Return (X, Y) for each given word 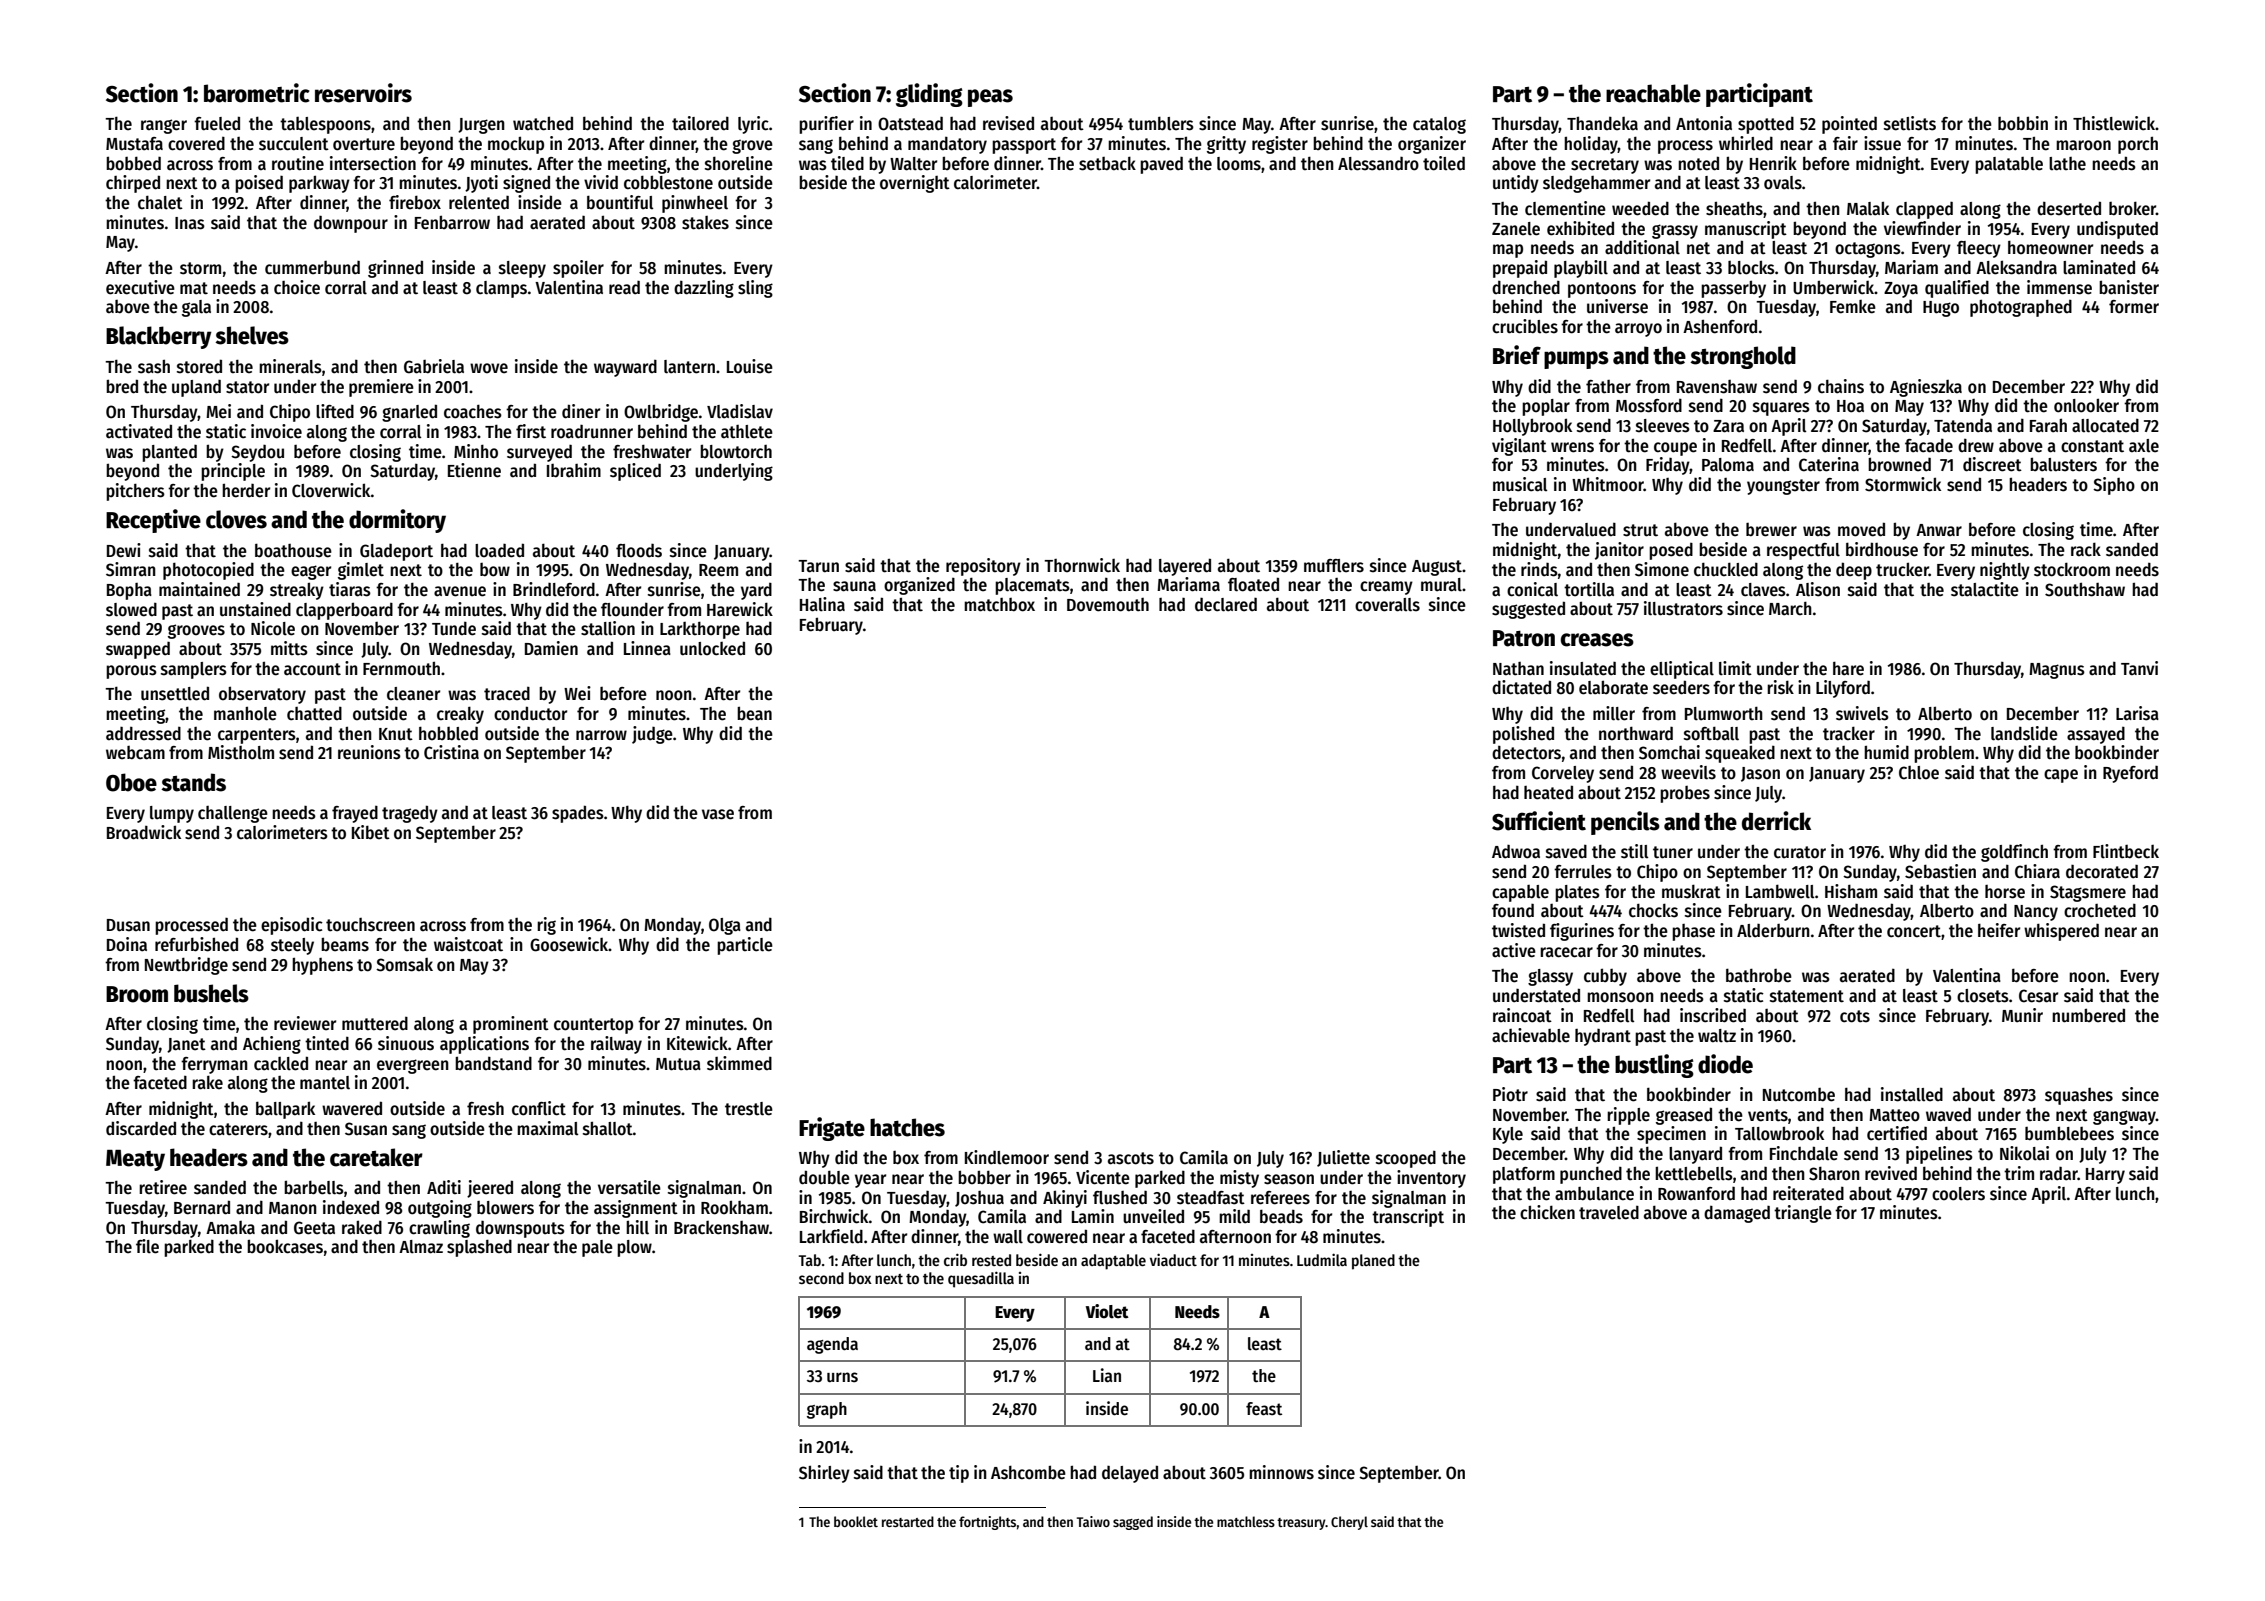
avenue (460, 591)
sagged (1133, 1523)
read (624, 287)
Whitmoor (1608, 484)
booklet (856, 1521)
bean (754, 713)
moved (1861, 529)
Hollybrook (1532, 427)
